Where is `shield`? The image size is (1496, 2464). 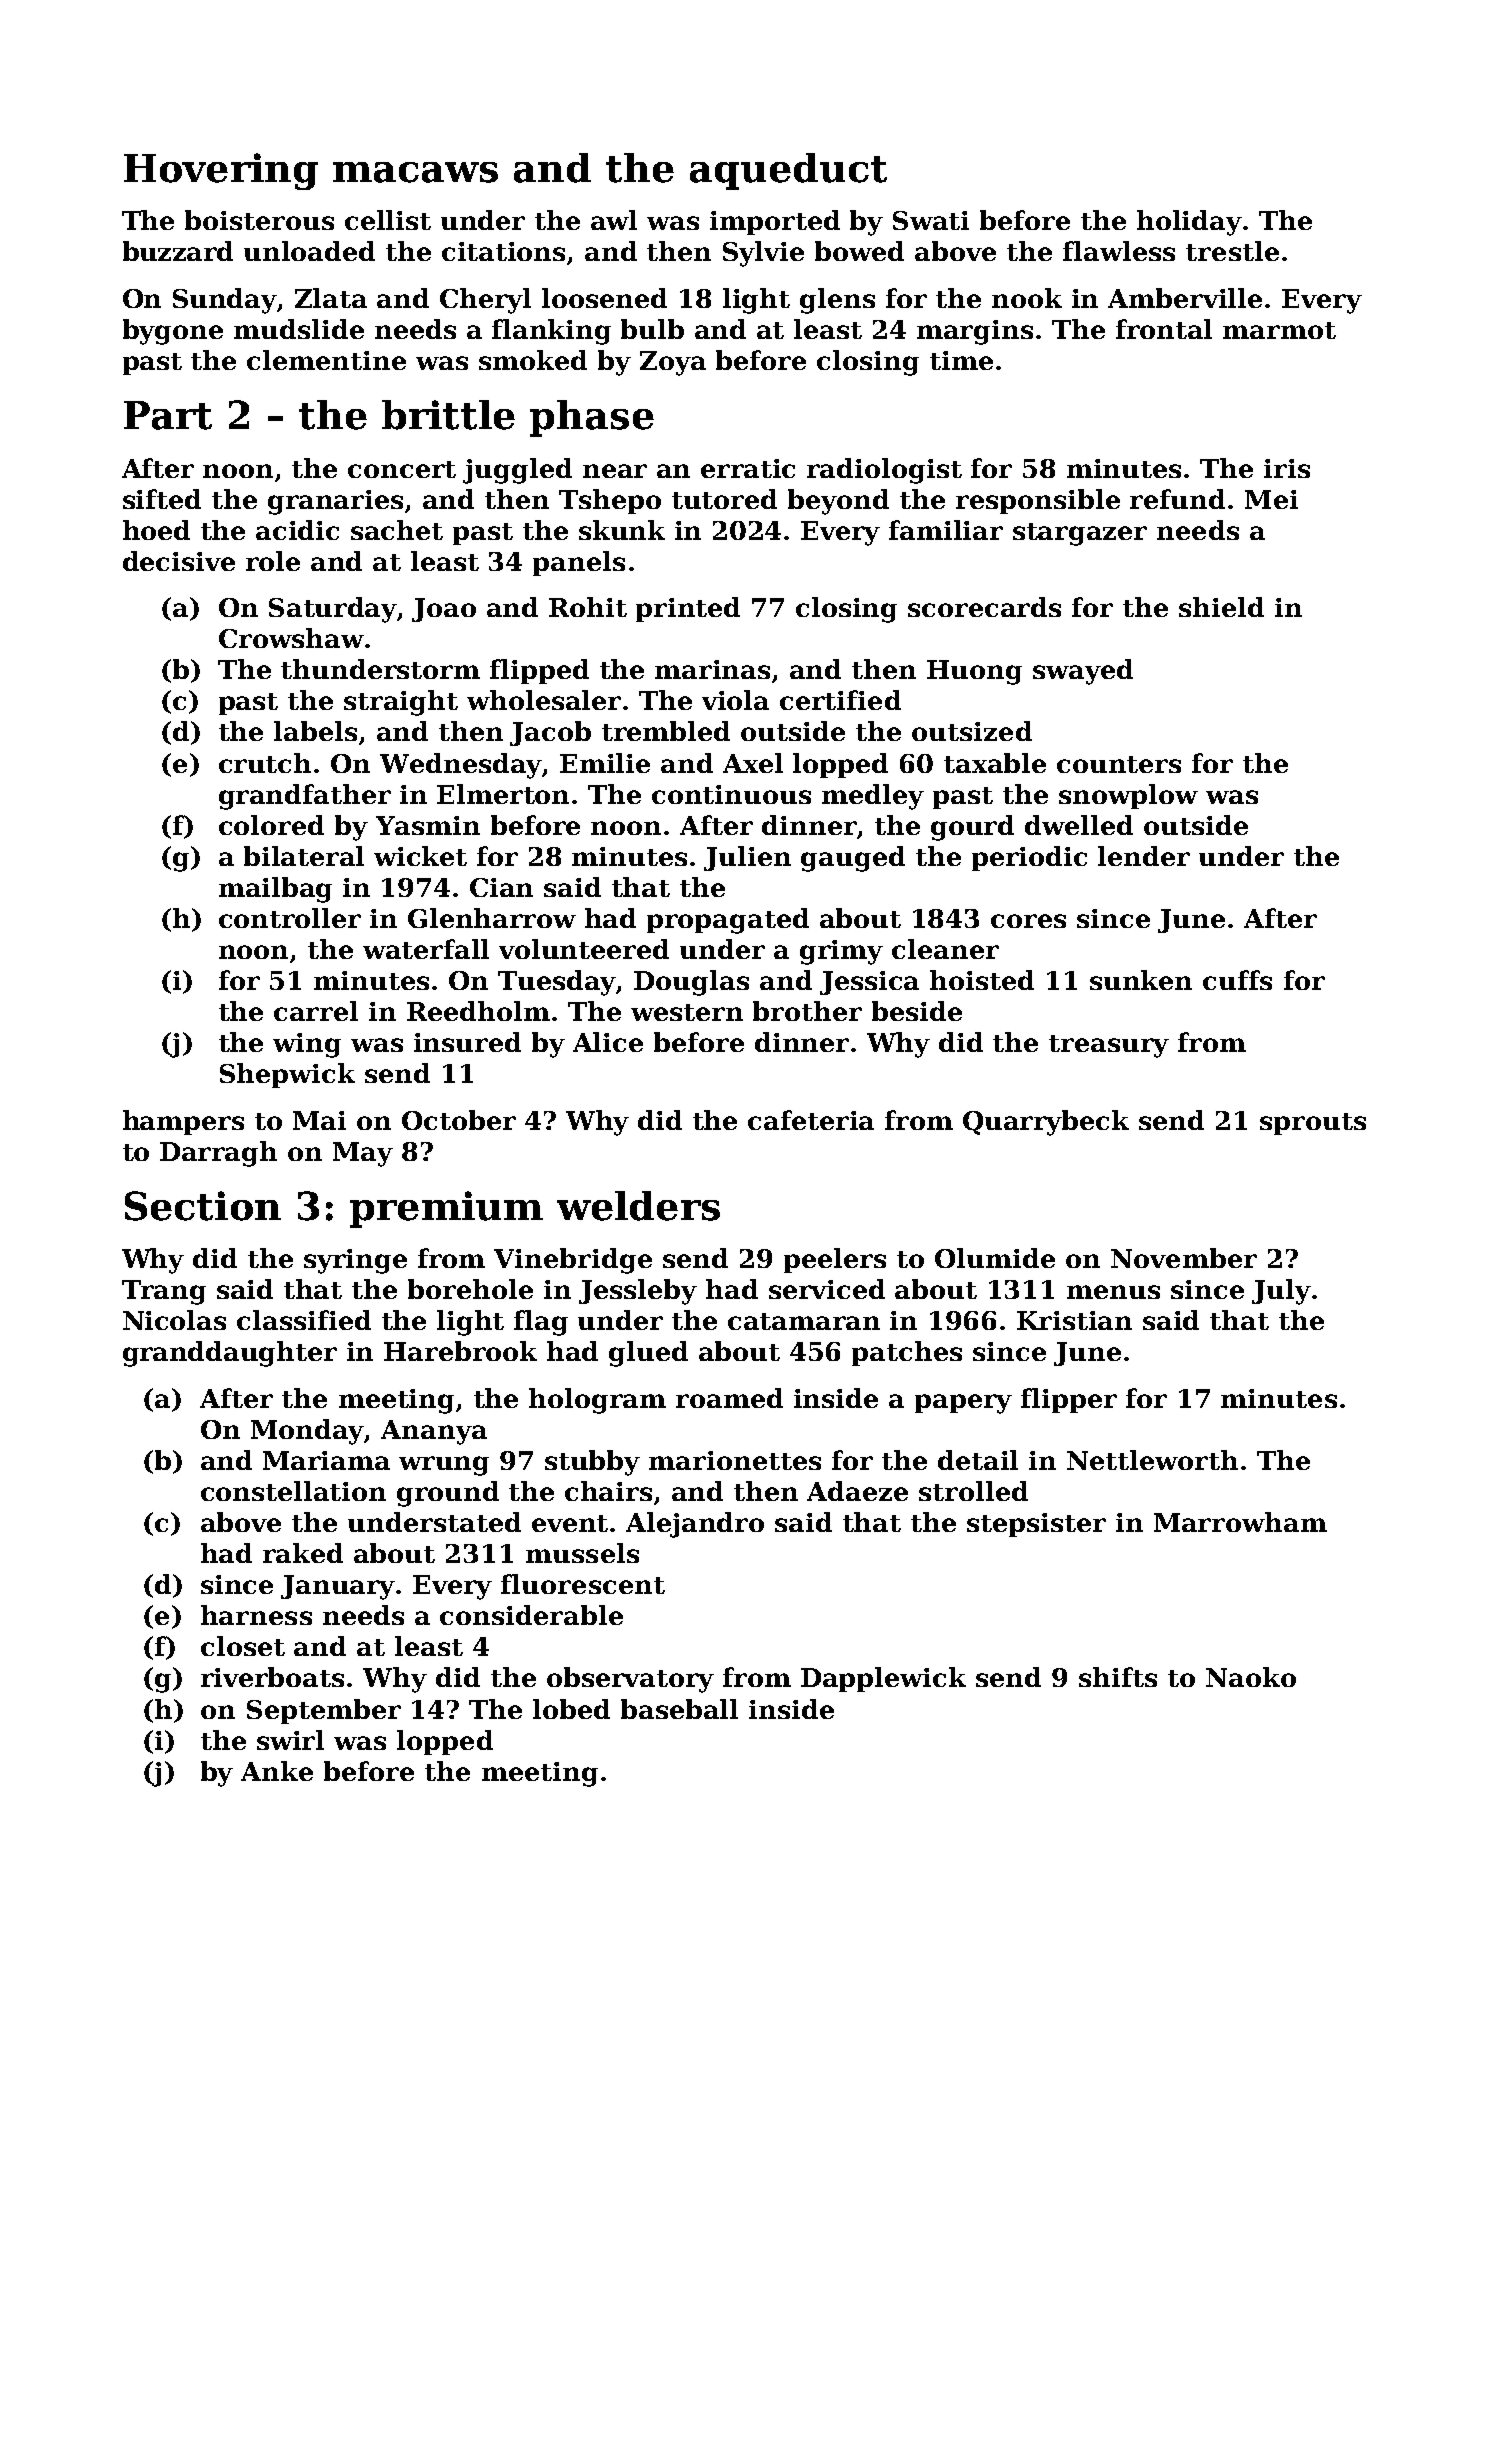
shield is located at coordinates (1221, 607).
